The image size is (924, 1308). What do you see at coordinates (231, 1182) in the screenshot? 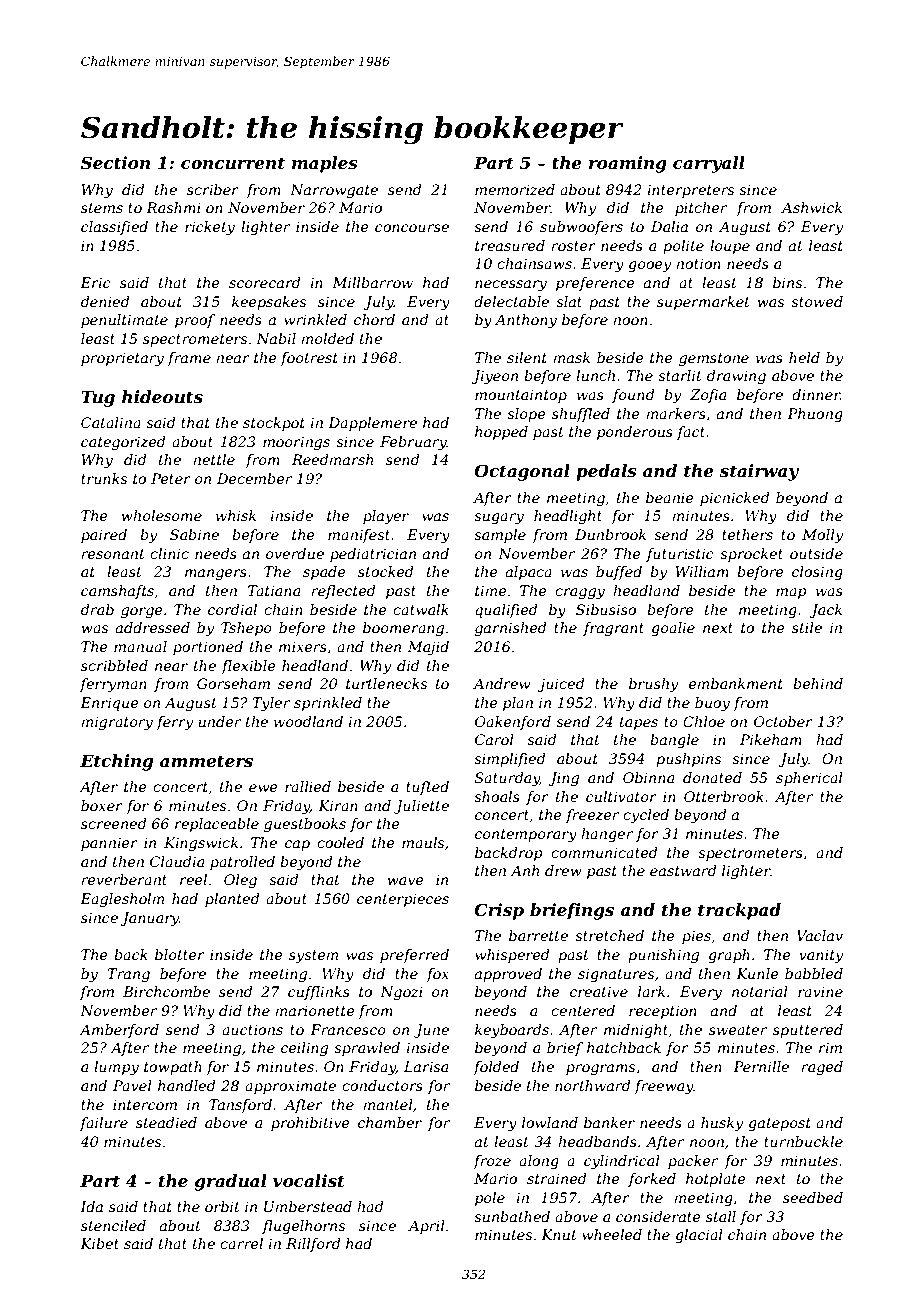
I see `gradual` at bounding box center [231, 1182].
